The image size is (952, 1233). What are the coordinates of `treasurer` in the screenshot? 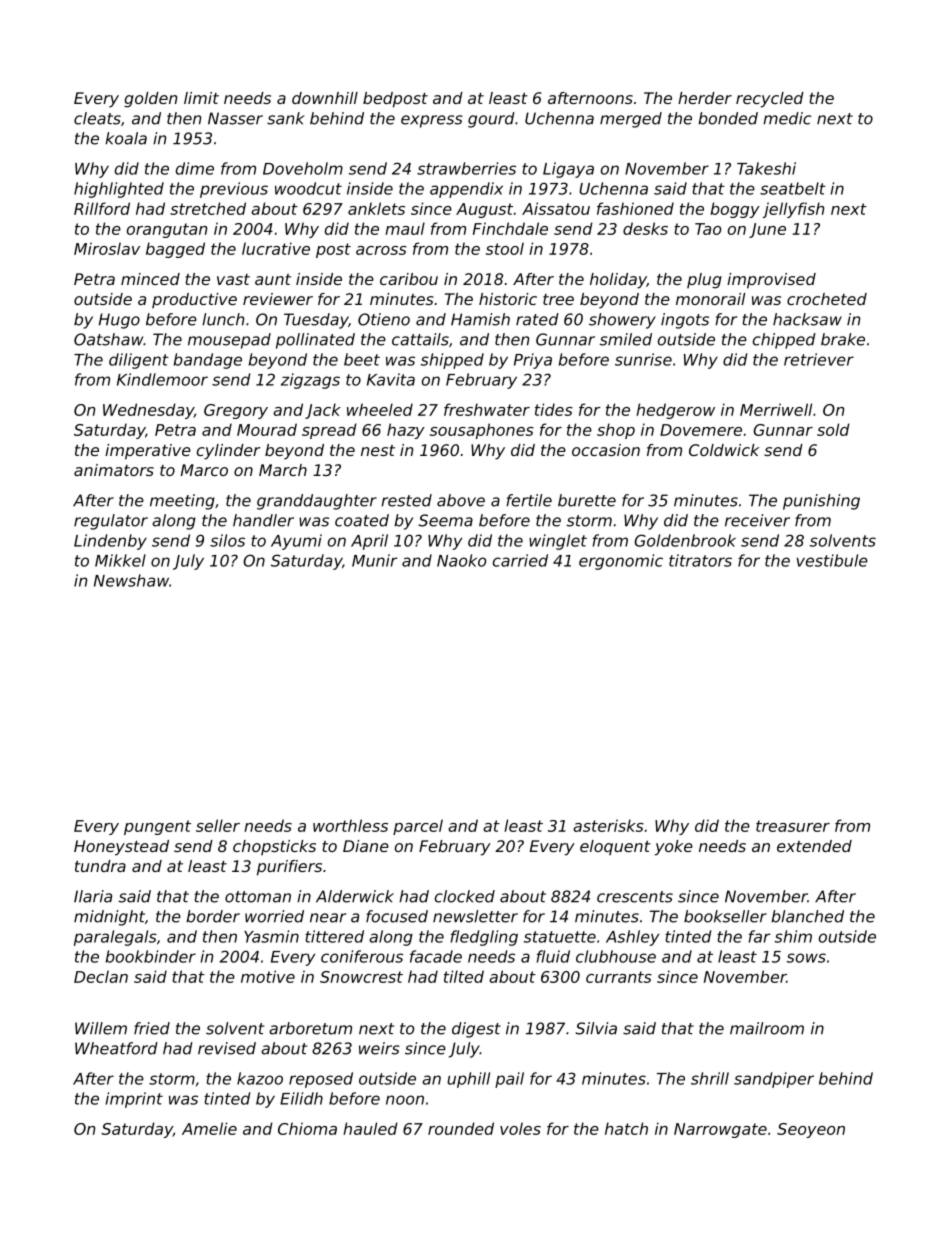 It's located at (793, 826).
